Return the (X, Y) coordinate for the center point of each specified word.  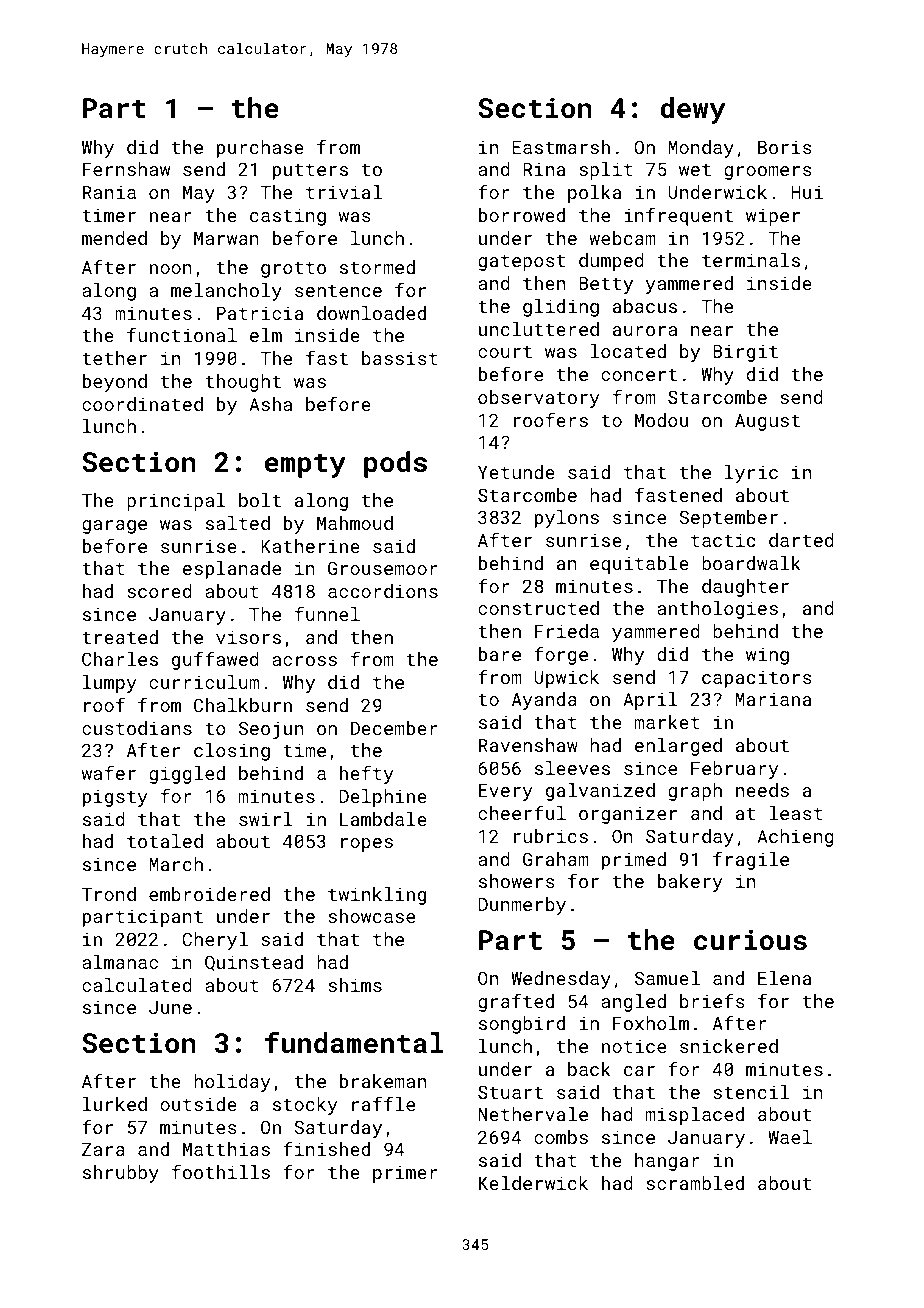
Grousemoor (383, 568)
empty (305, 466)
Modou (661, 420)
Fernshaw (126, 169)
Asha (270, 404)
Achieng (795, 838)
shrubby (121, 1174)
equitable (639, 565)
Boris (785, 147)
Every (506, 792)
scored (159, 591)
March (176, 864)
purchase (260, 149)
